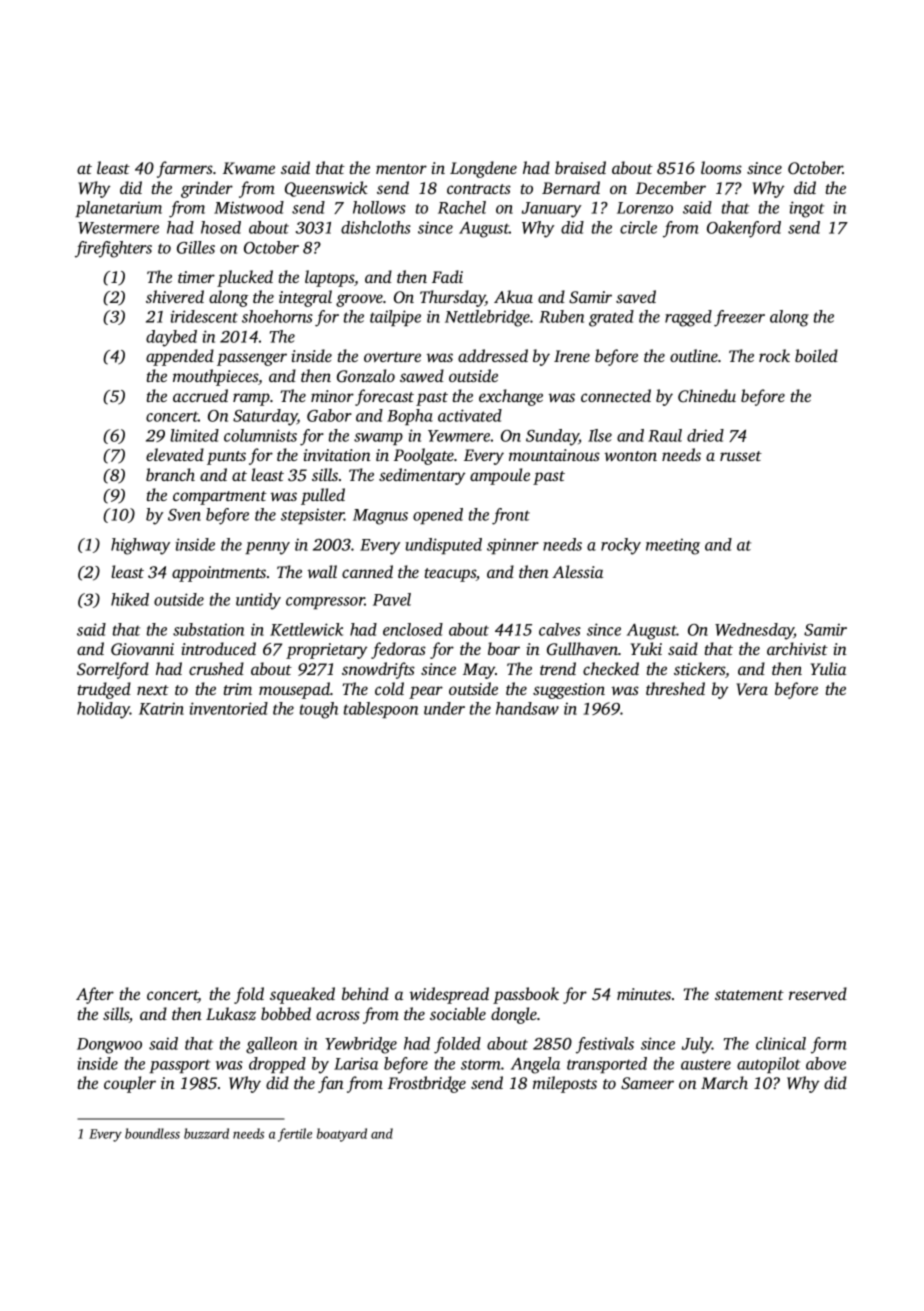  I want to click on passbook, so click(526, 995).
